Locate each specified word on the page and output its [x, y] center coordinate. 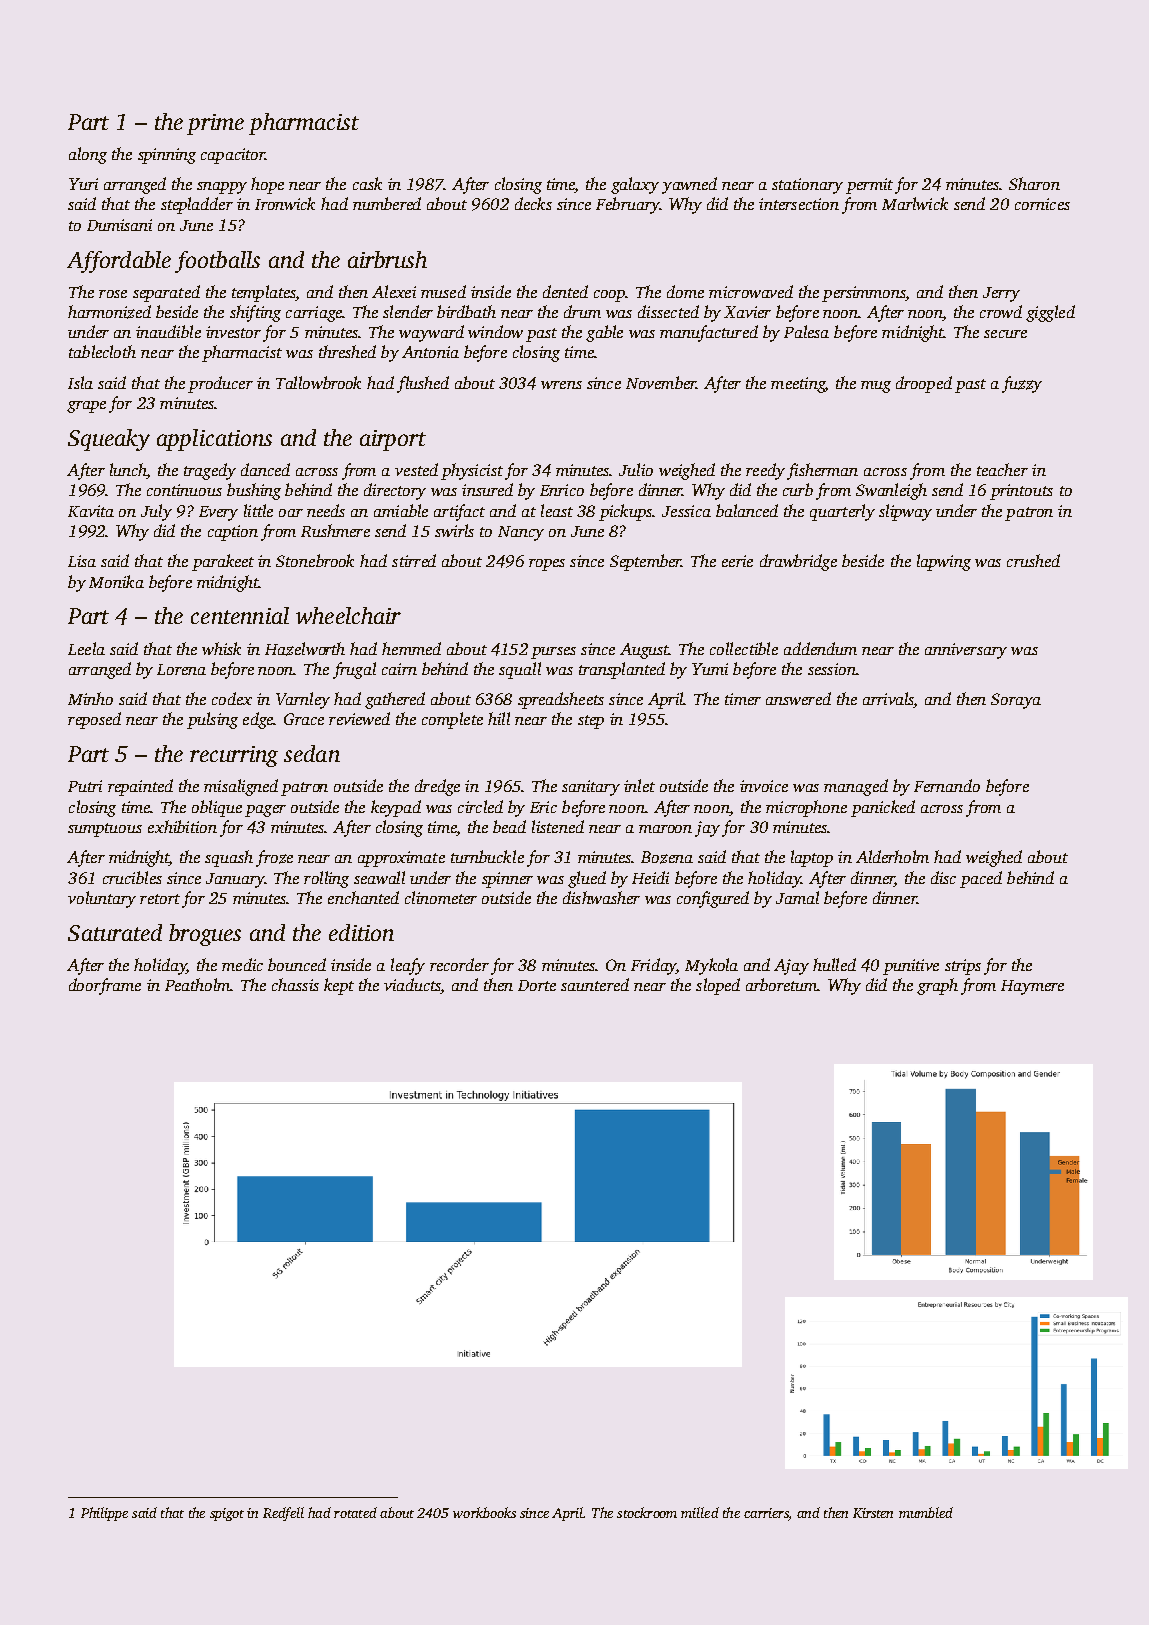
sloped [718, 986]
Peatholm [198, 984]
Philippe [104, 1514]
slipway [905, 512]
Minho [90, 698]
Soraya [1016, 701]
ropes [547, 565]
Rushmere [335, 530]
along [88, 155]
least [557, 510]
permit [869, 186]
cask [367, 183]
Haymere [1032, 987]
